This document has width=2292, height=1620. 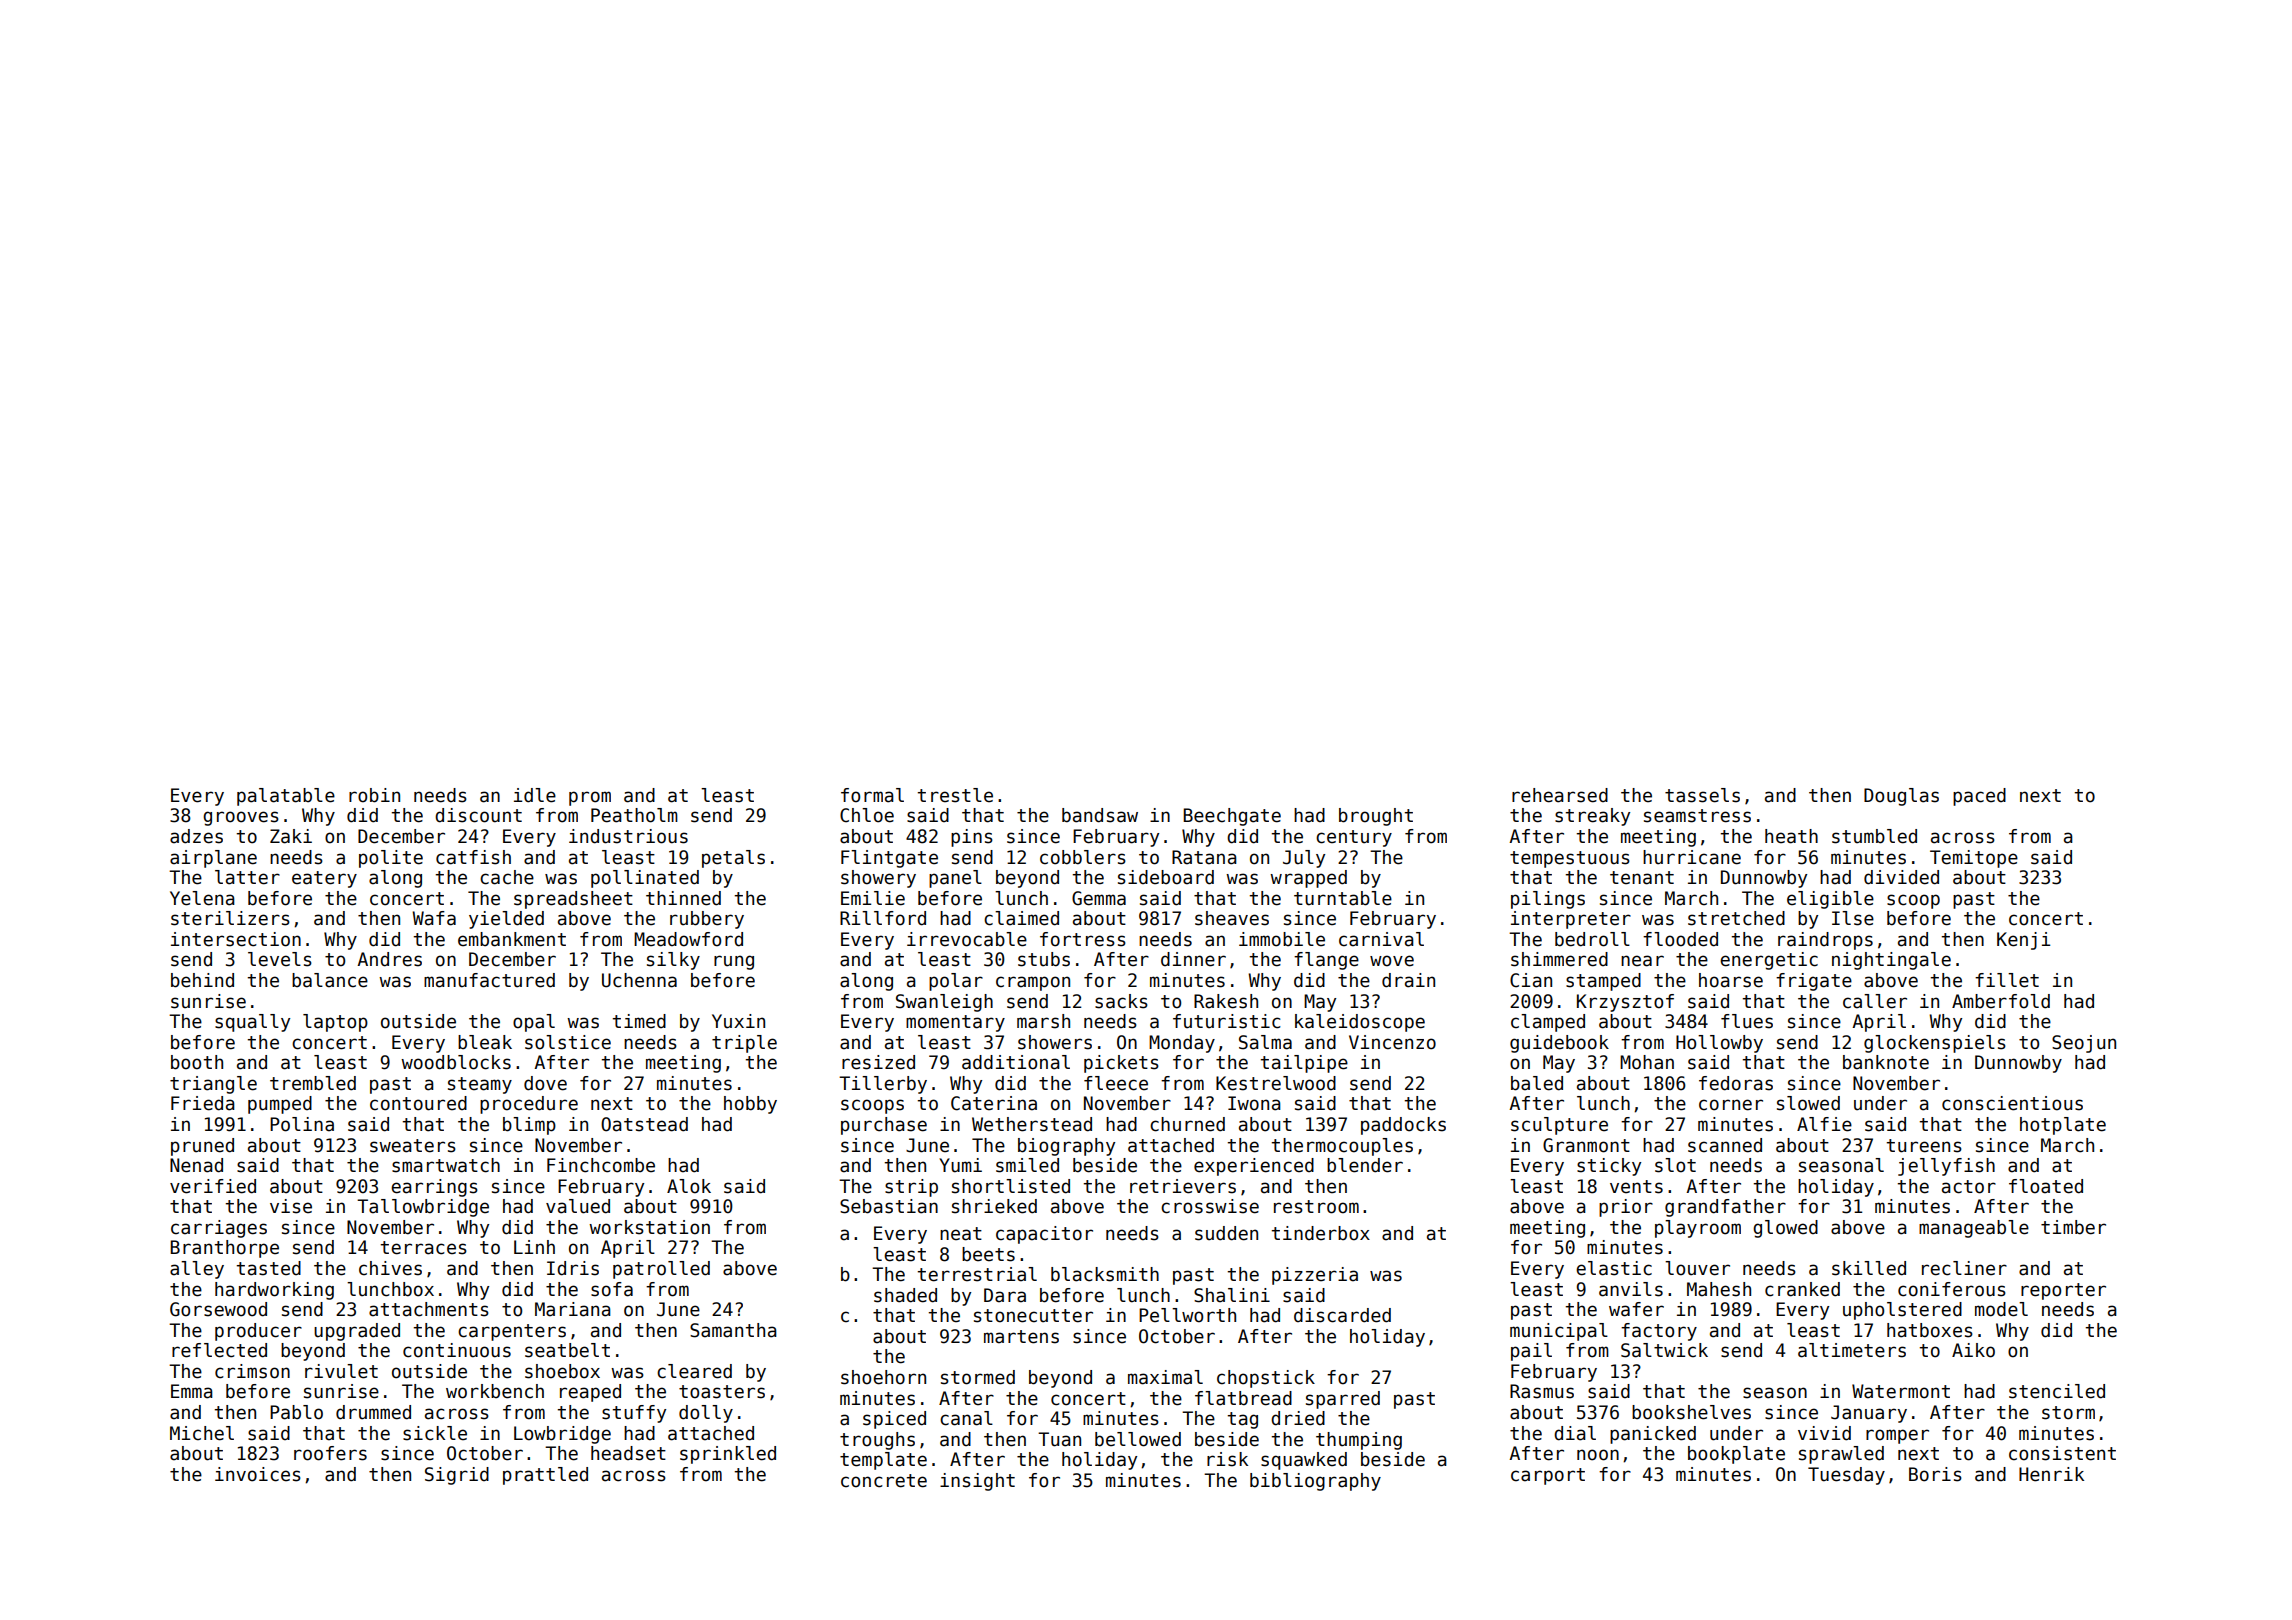 I want to click on paced, so click(x=1979, y=797).
